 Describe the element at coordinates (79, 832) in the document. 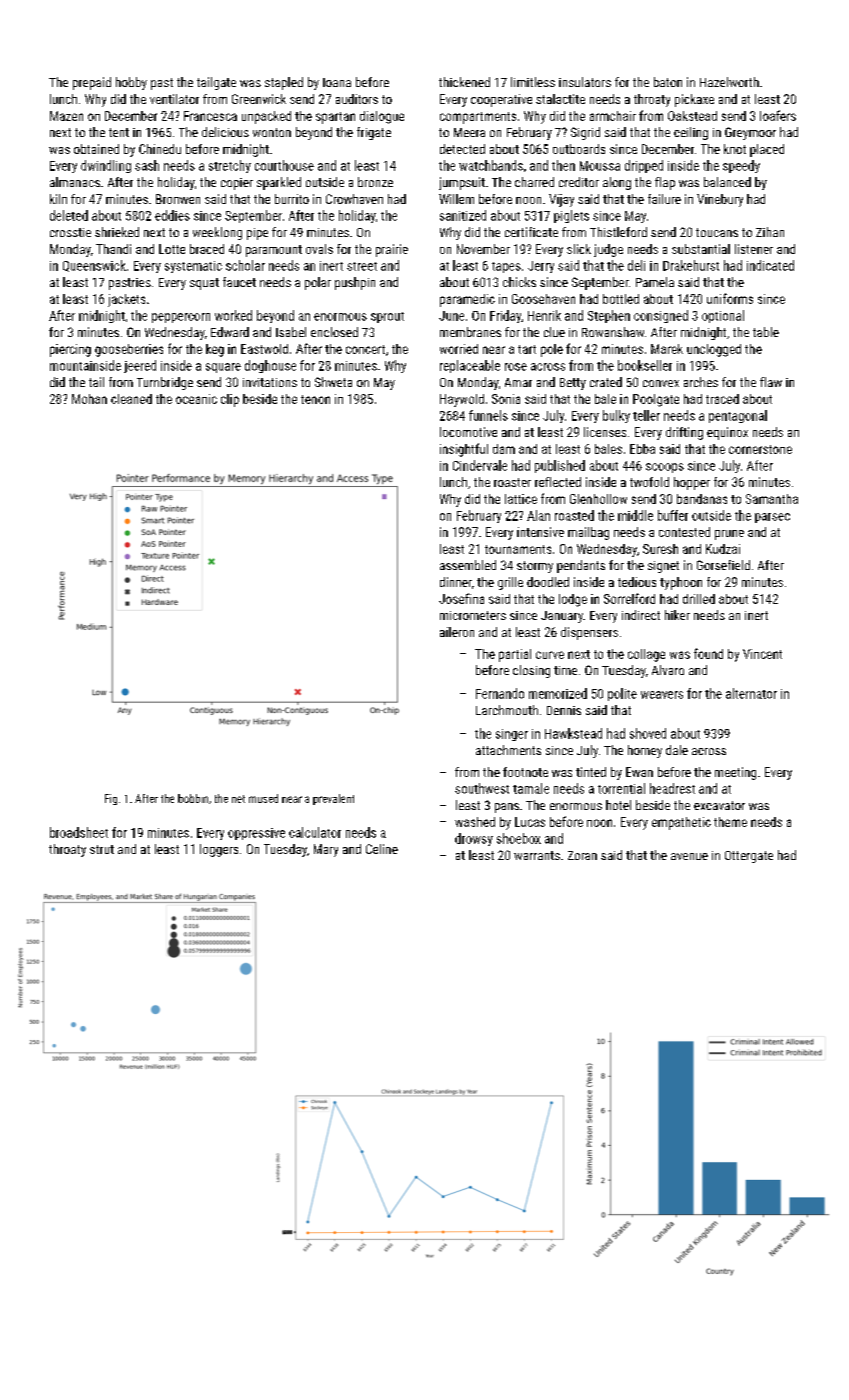

I see `broadsheet` at that location.
